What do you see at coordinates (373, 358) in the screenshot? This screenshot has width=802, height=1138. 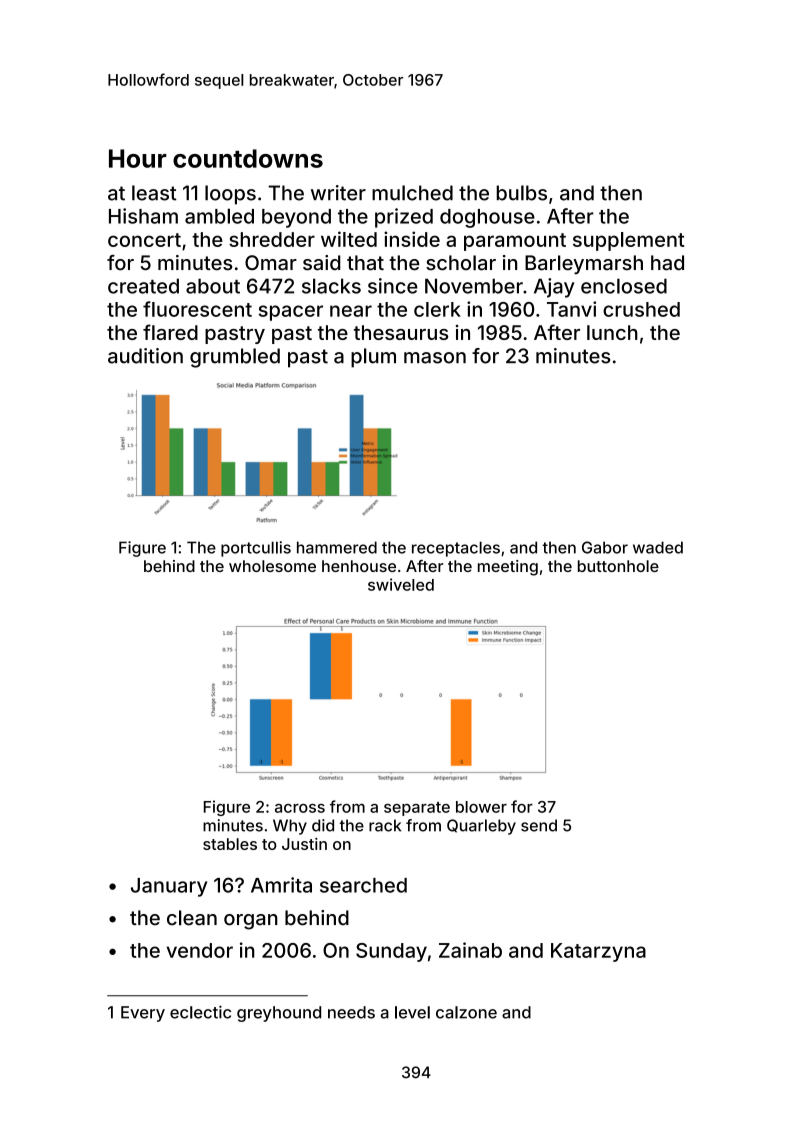 I see `plum` at bounding box center [373, 358].
